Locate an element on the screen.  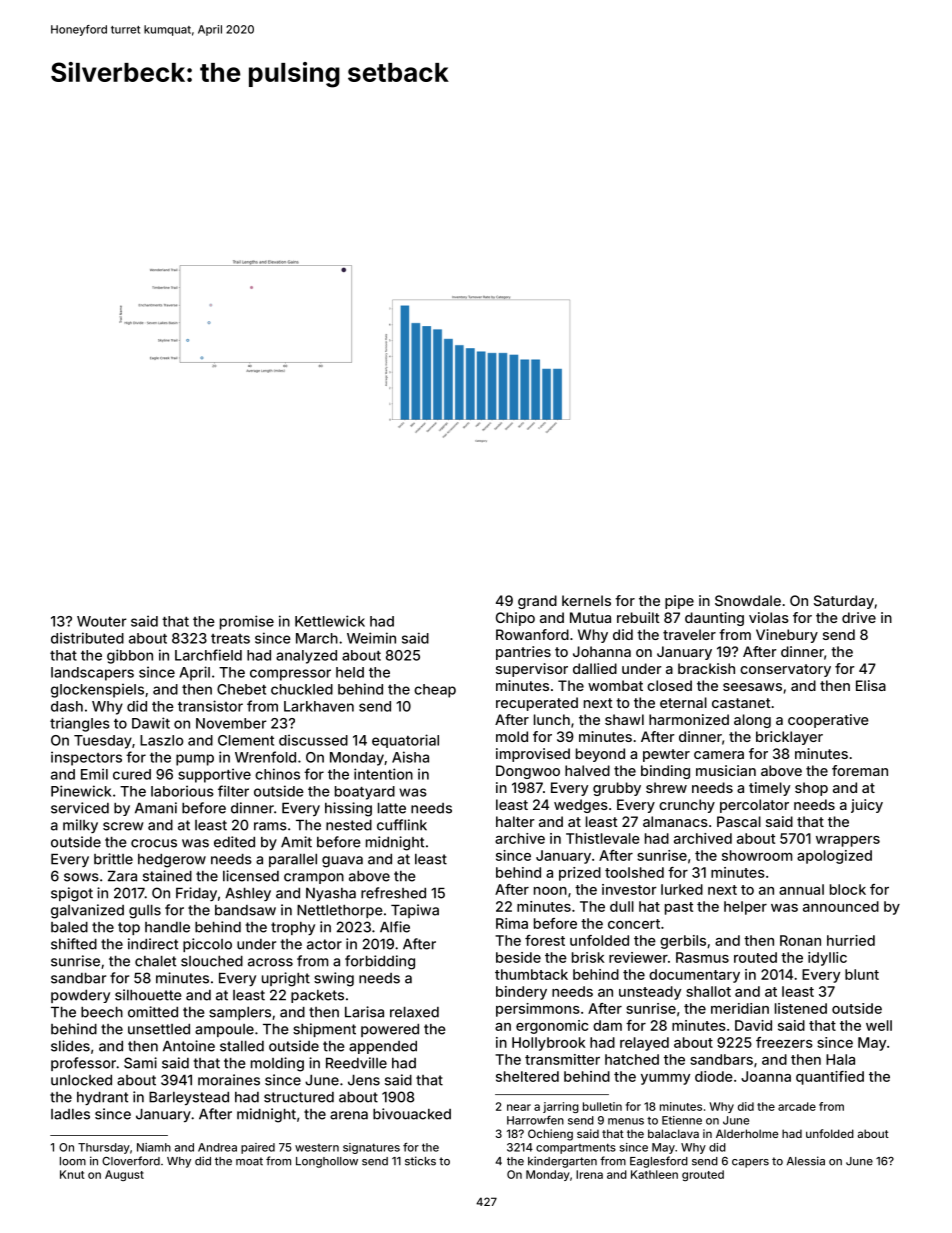
bivouacked is located at coordinates (412, 1114).
